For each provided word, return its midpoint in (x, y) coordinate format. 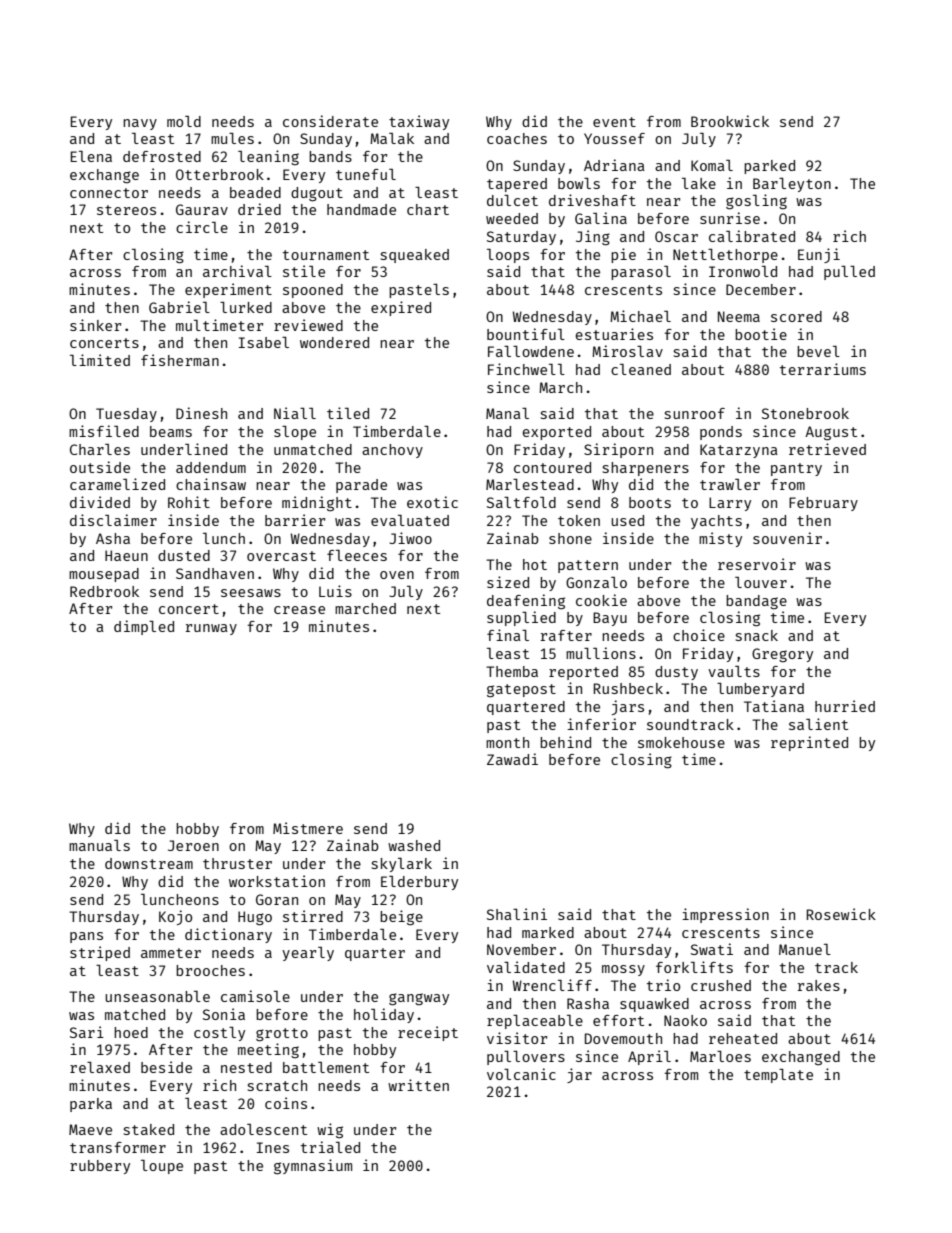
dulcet (512, 200)
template (778, 1076)
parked (769, 167)
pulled (849, 273)
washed (414, 845)
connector (109, 193)
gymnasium (313, 1166)
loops (508, 256)
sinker (95, 325)
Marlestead (530, 484)
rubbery (100, 1167)
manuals (99, 845)
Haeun (126, 555)
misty (720, 539)
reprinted (809, 743)
